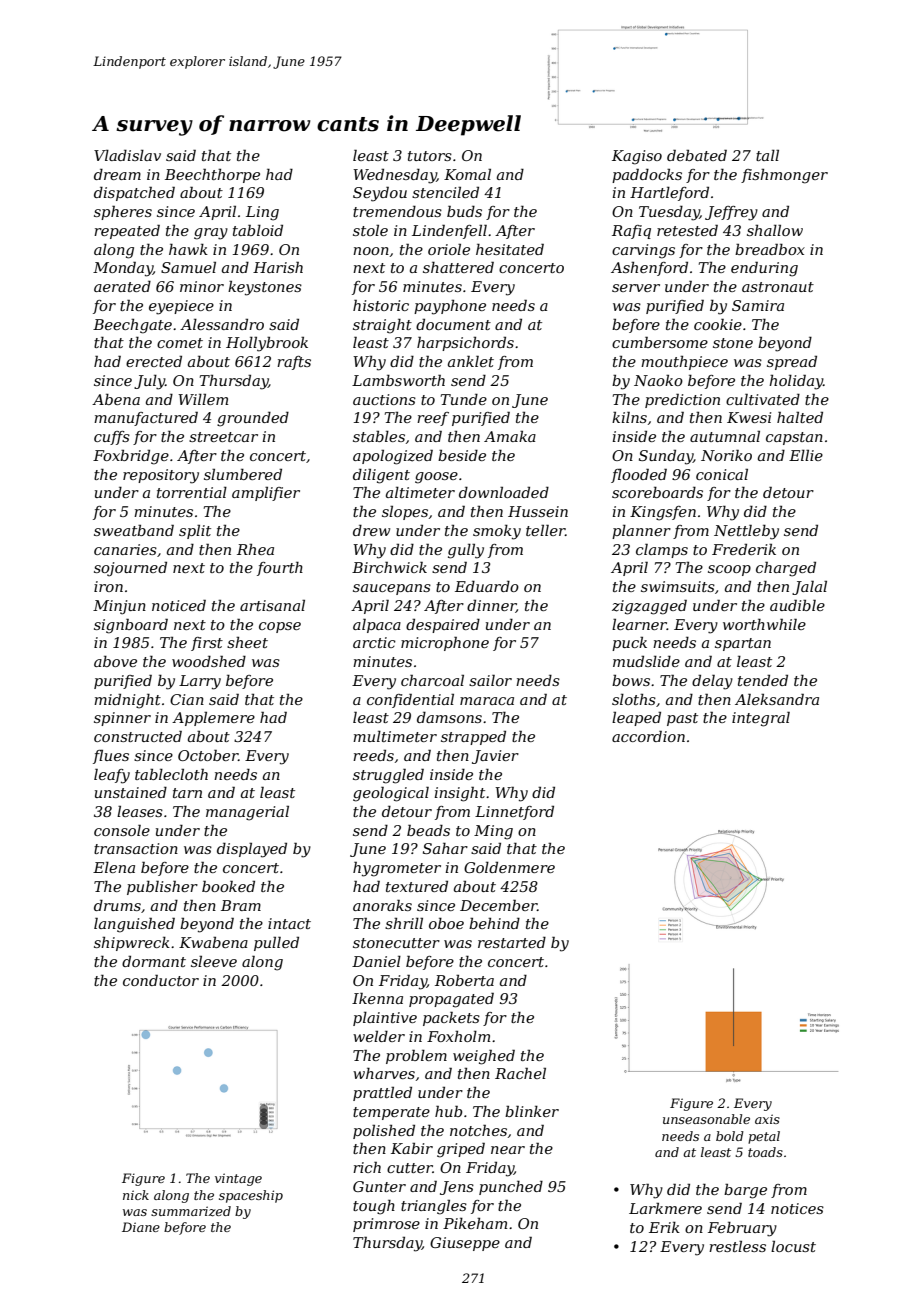 This document has width=924, height=1308. I want to click on unstained, so click(131, 792).
